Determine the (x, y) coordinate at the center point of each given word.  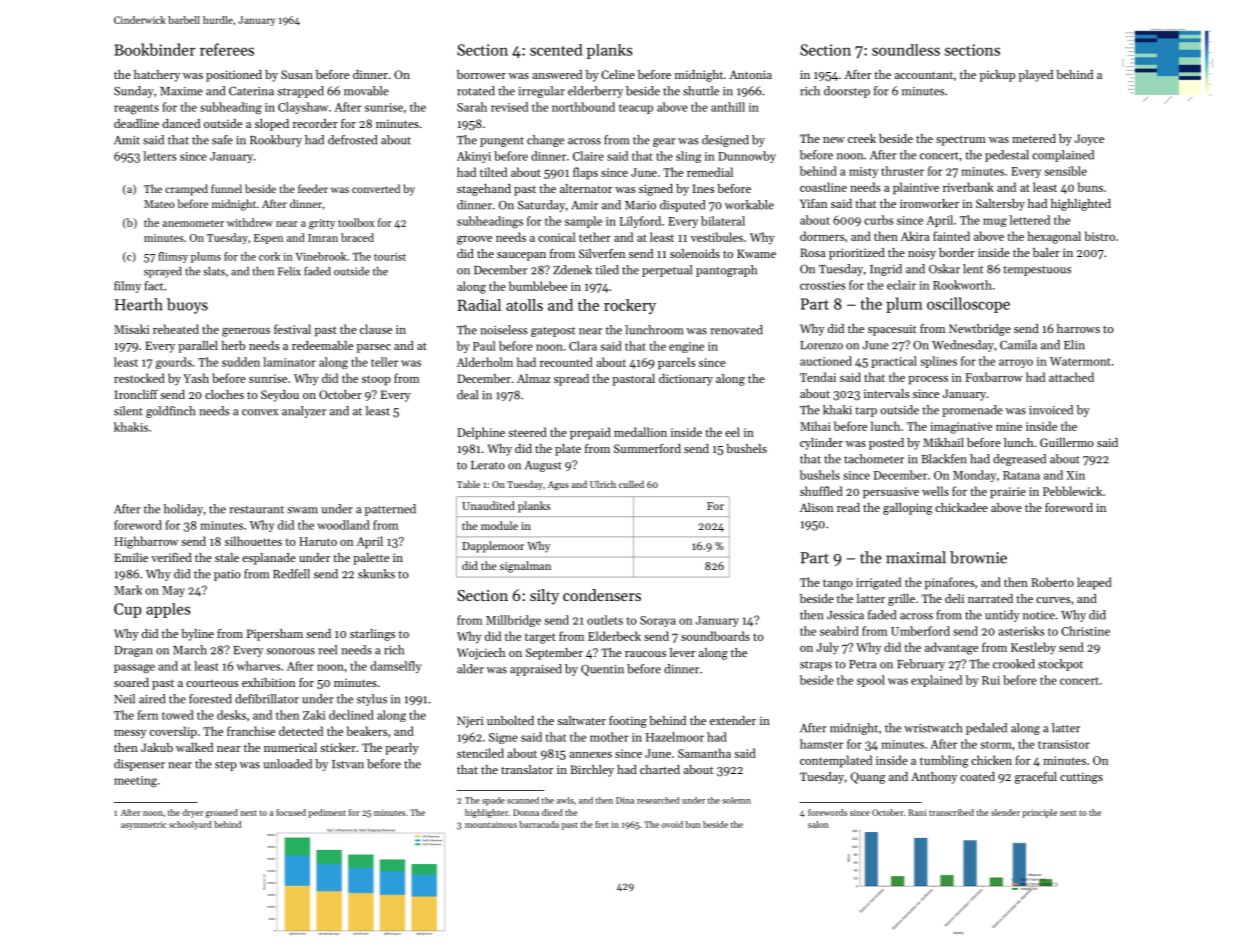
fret (602, 824)
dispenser (139, 765)
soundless (906, 50)
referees (227, 49)
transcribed (951, 812)
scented (556, 50)
